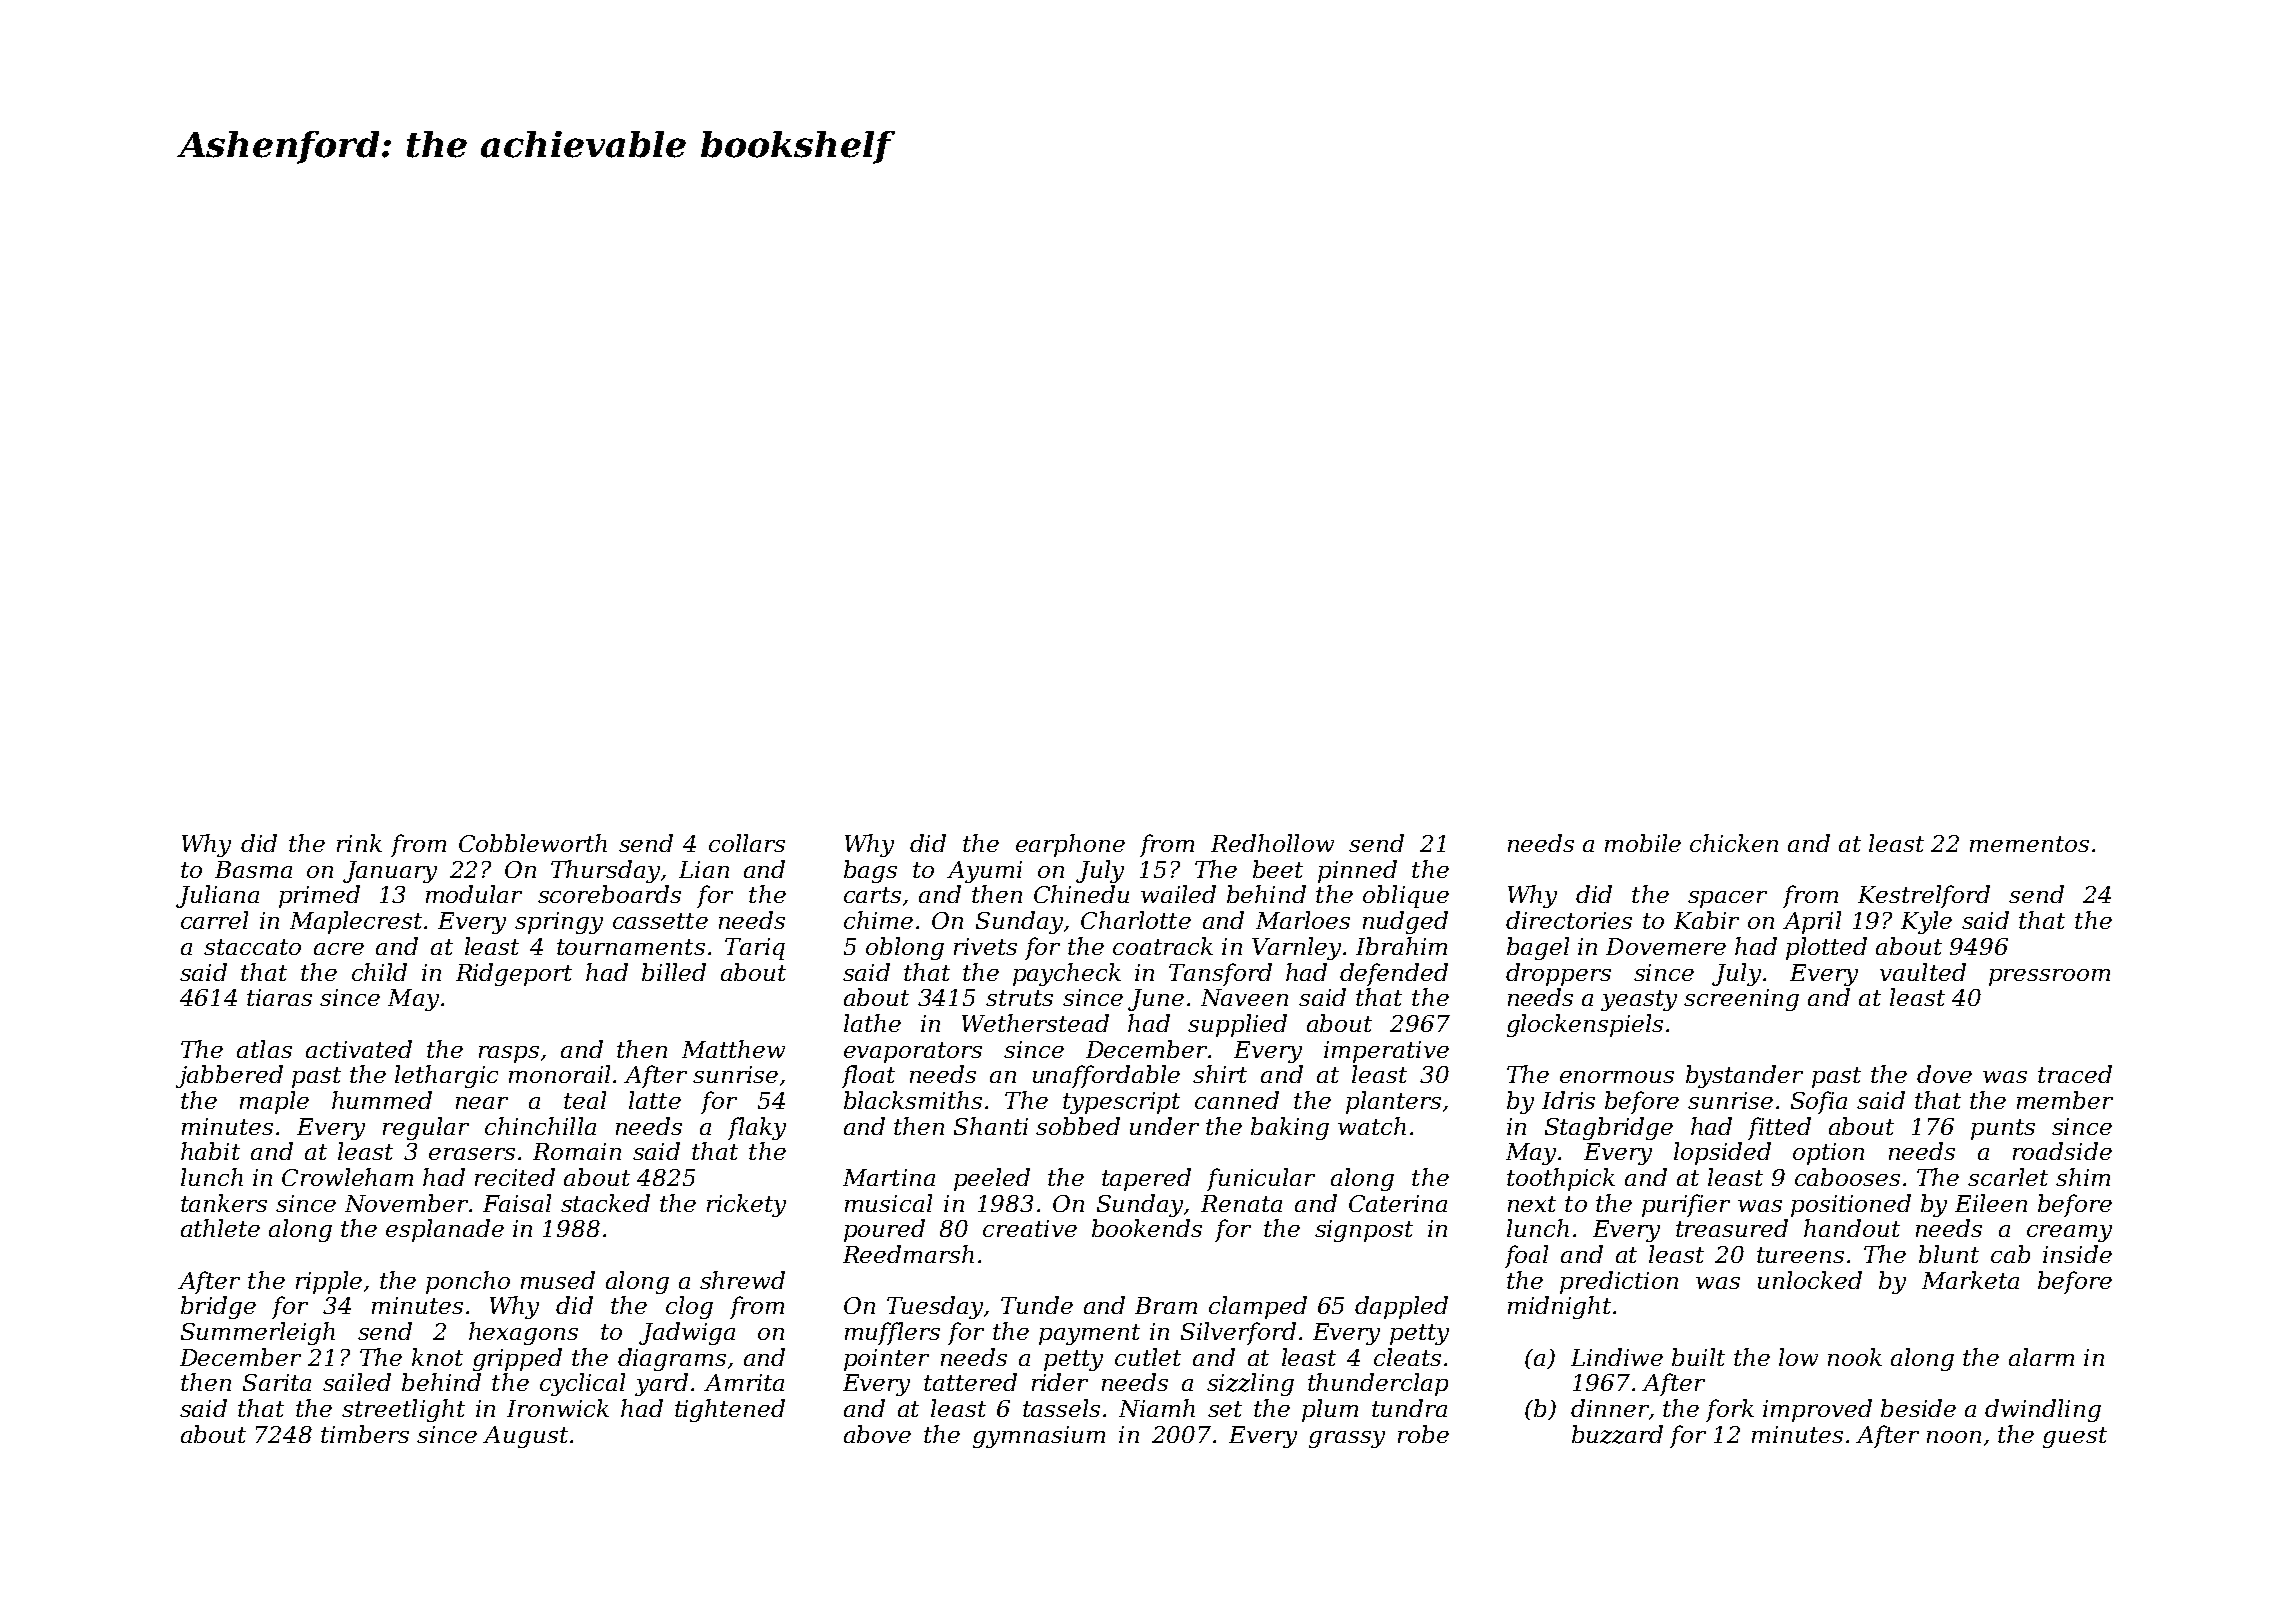  Describe the element at coordinates (382, 1100) in the page. I see `hummed` at that location.
